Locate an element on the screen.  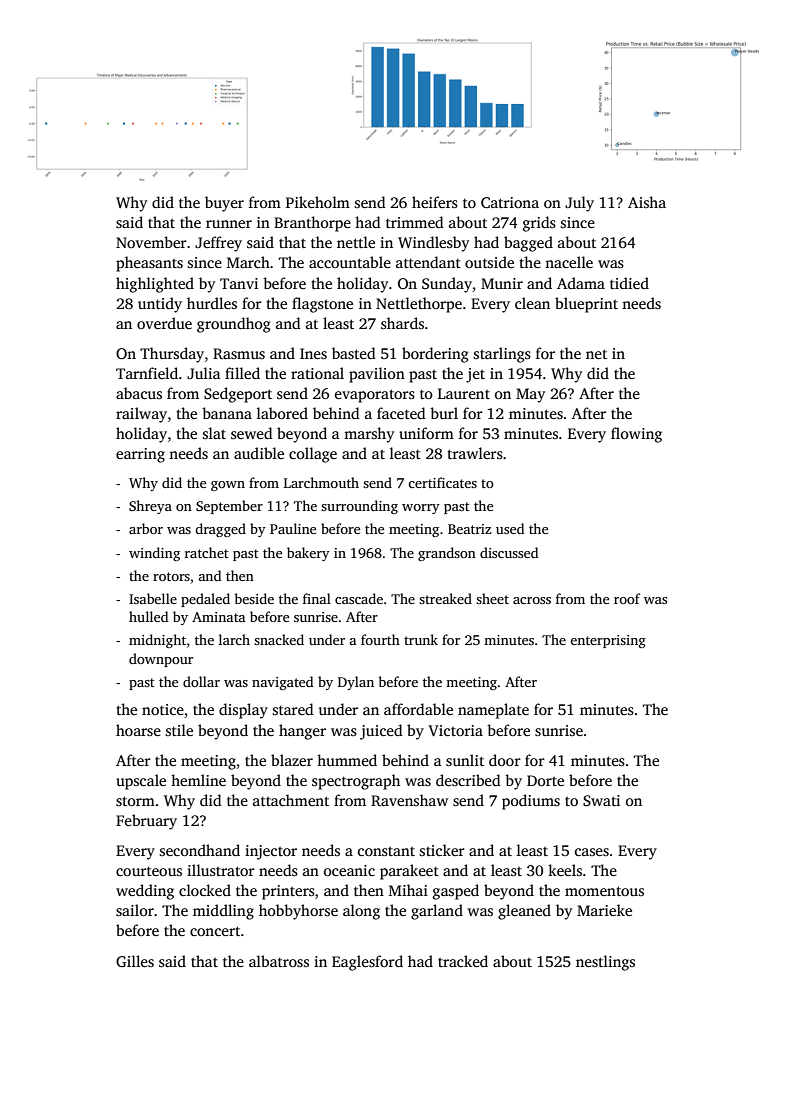
Gilles is located at coordinates (135, 961).
